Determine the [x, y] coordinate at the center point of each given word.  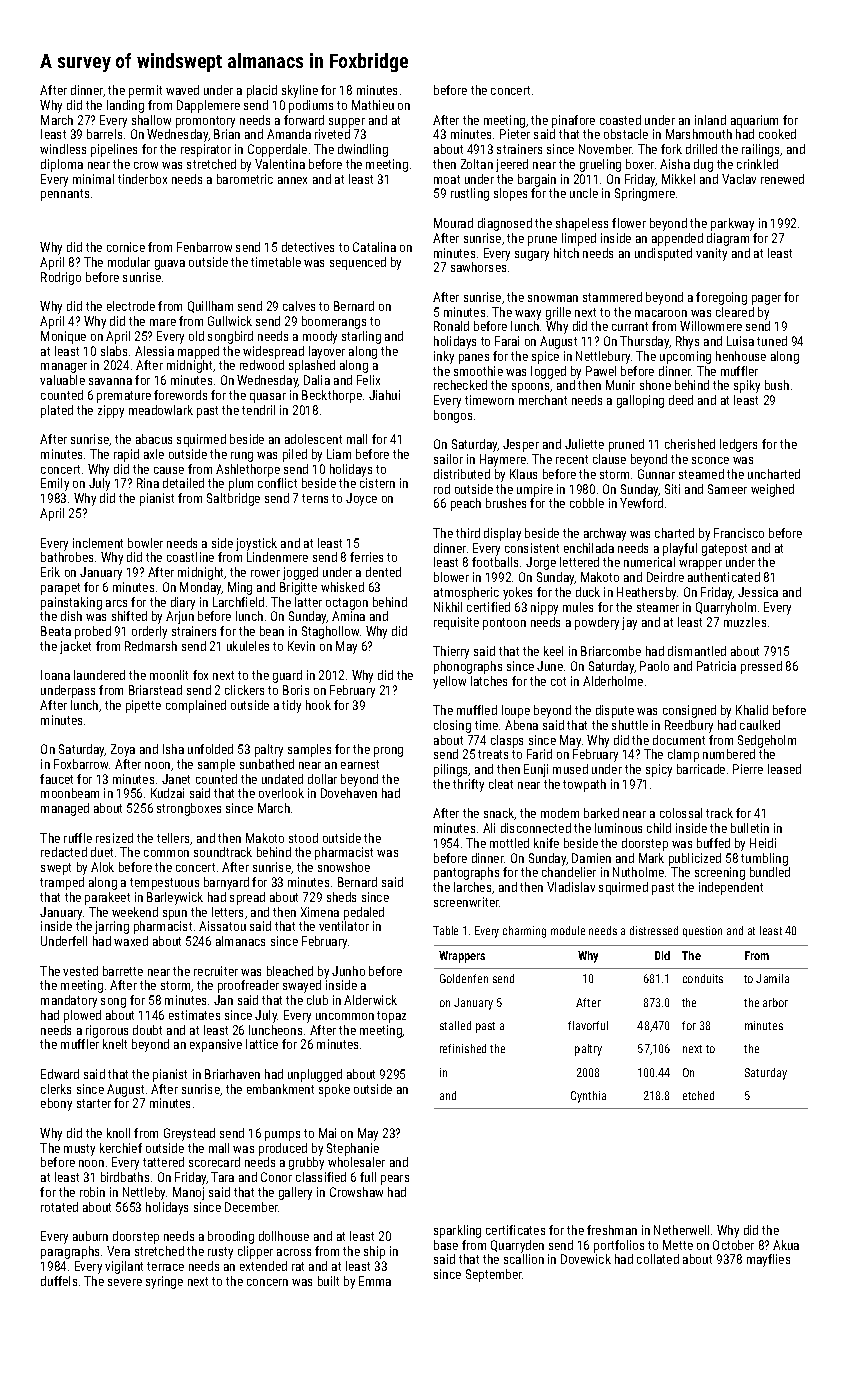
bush [777, 385]
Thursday [645, 342]
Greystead [189, 1134]
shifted [129, 616]
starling [361, 337]
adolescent [313, 439]
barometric [245, 179]
